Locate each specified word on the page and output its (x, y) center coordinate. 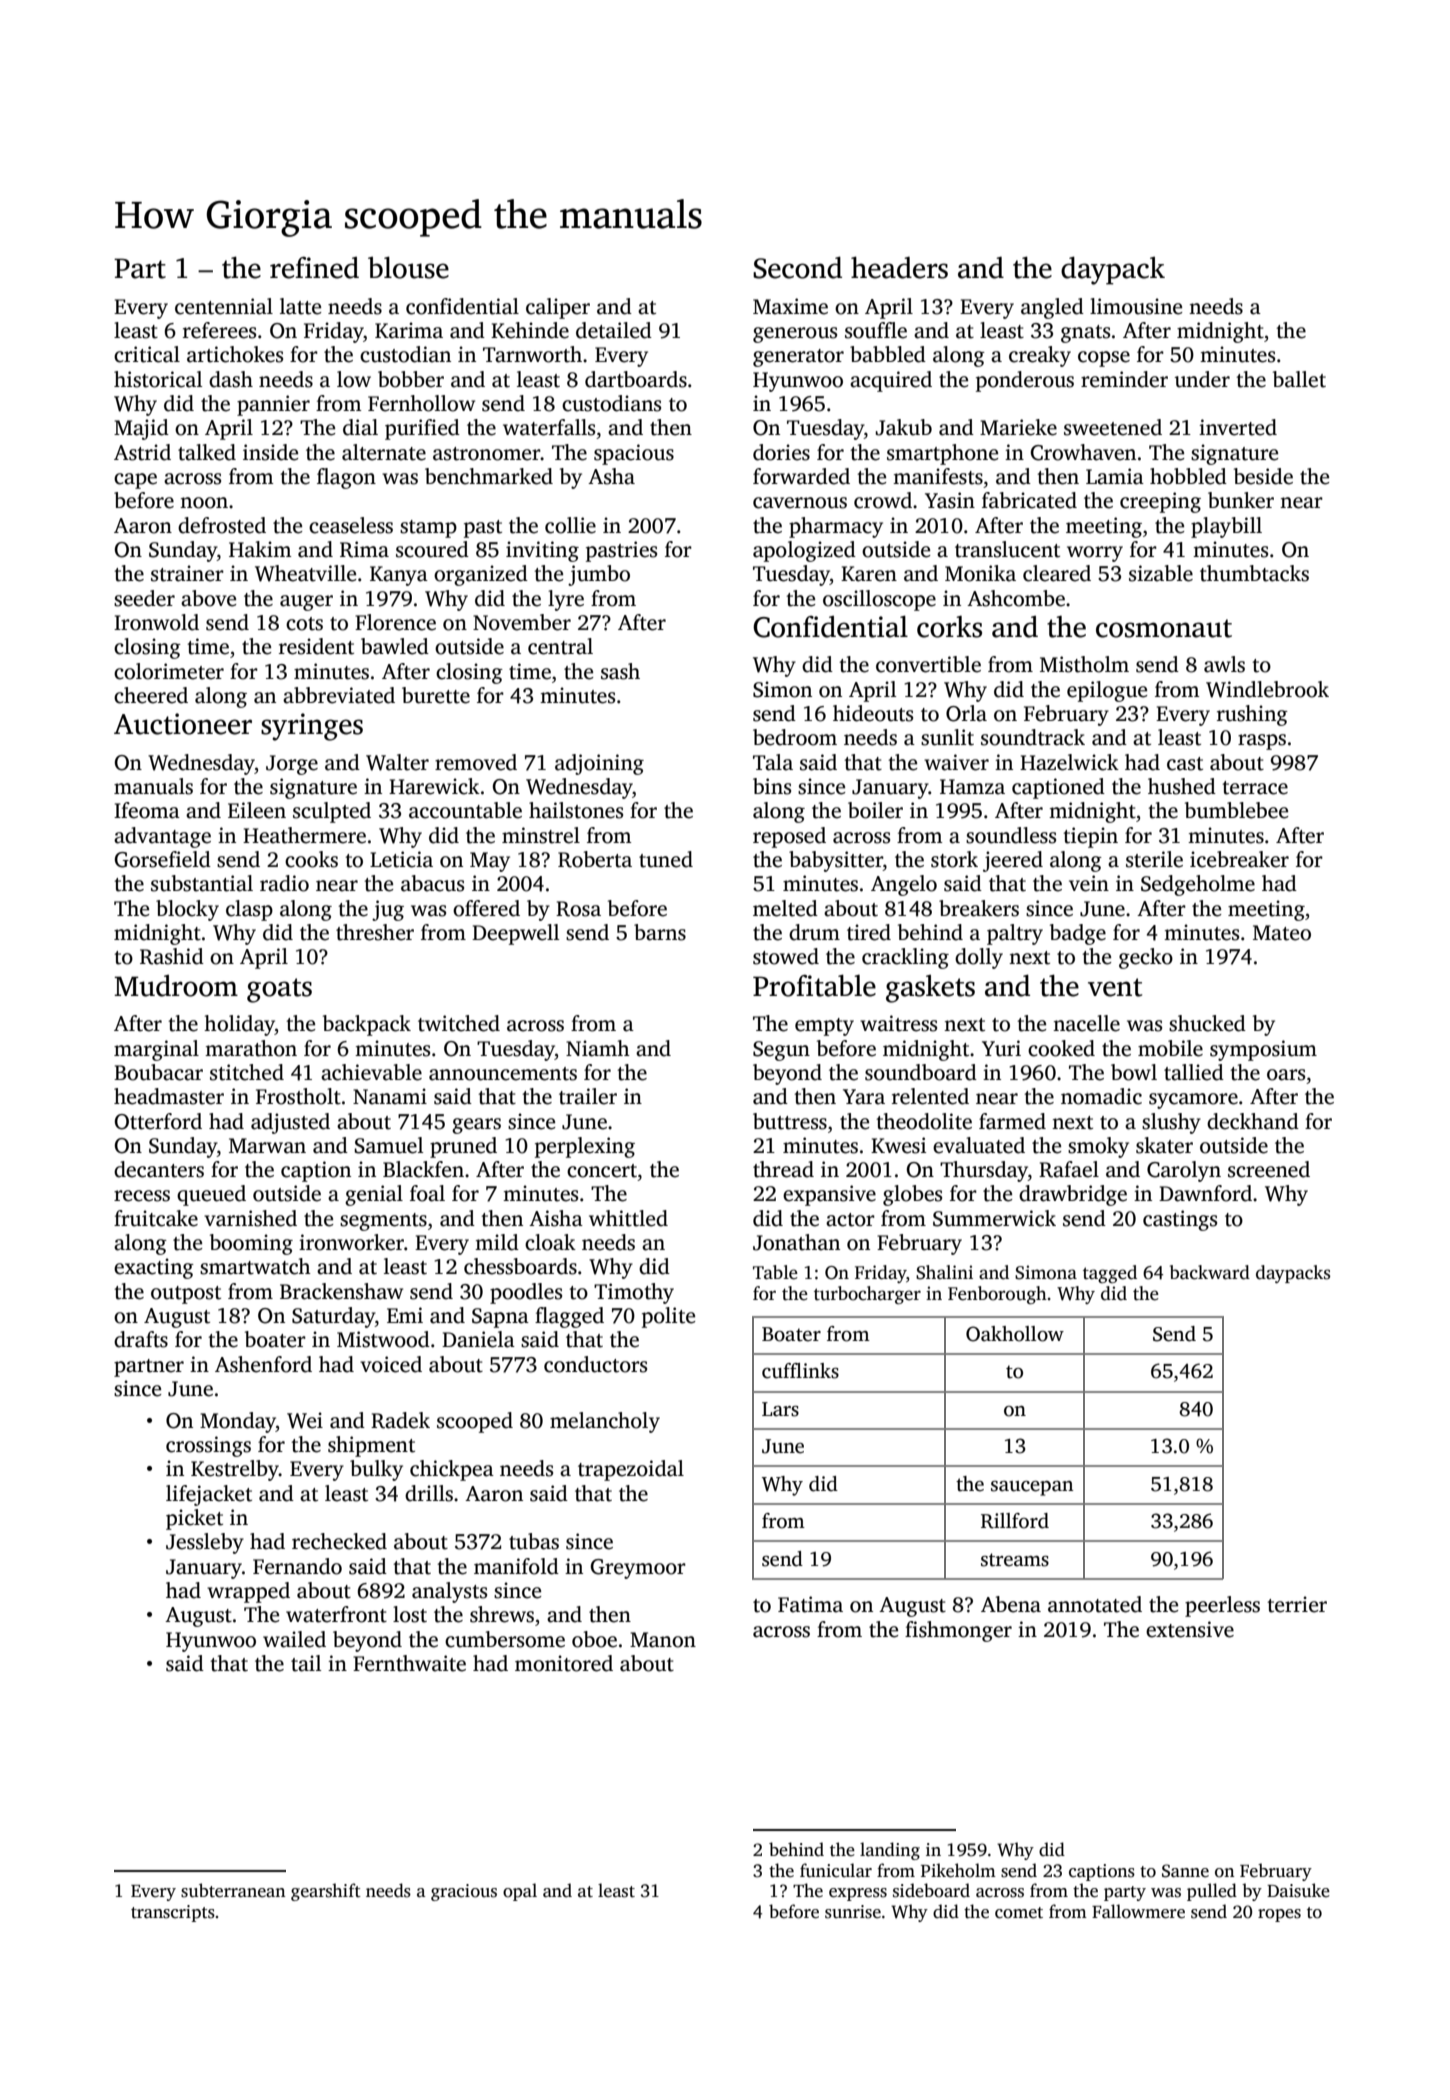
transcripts (173, 1913)
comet (1019, 1913)
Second (797, 267)
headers (899, 267)
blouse (408, 267)
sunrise (853, 1912)
